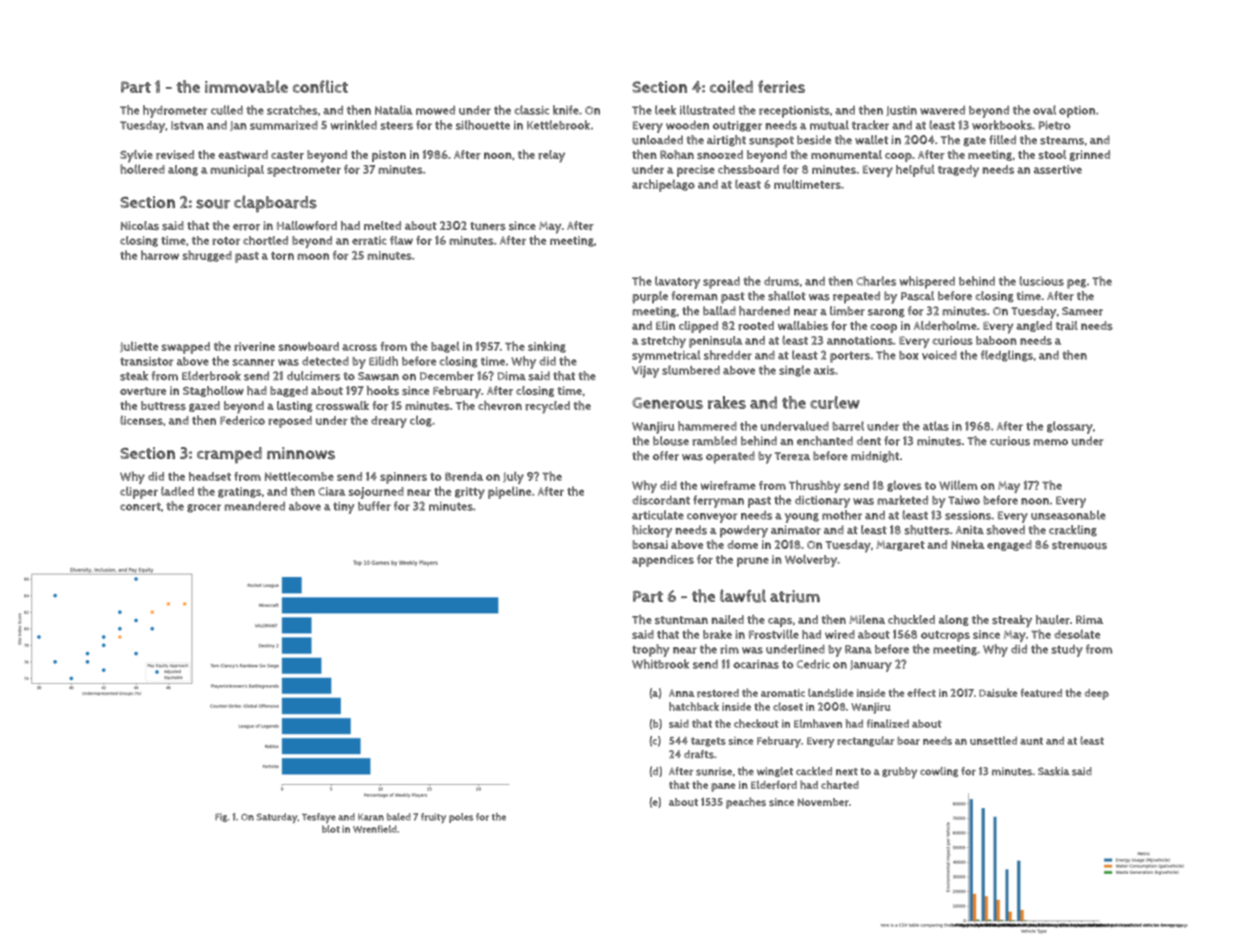 This screenshot has width=1233, height=952. Describe the element at coordinates (320, 86) in the screenshot. I see `conflict` at that location.
